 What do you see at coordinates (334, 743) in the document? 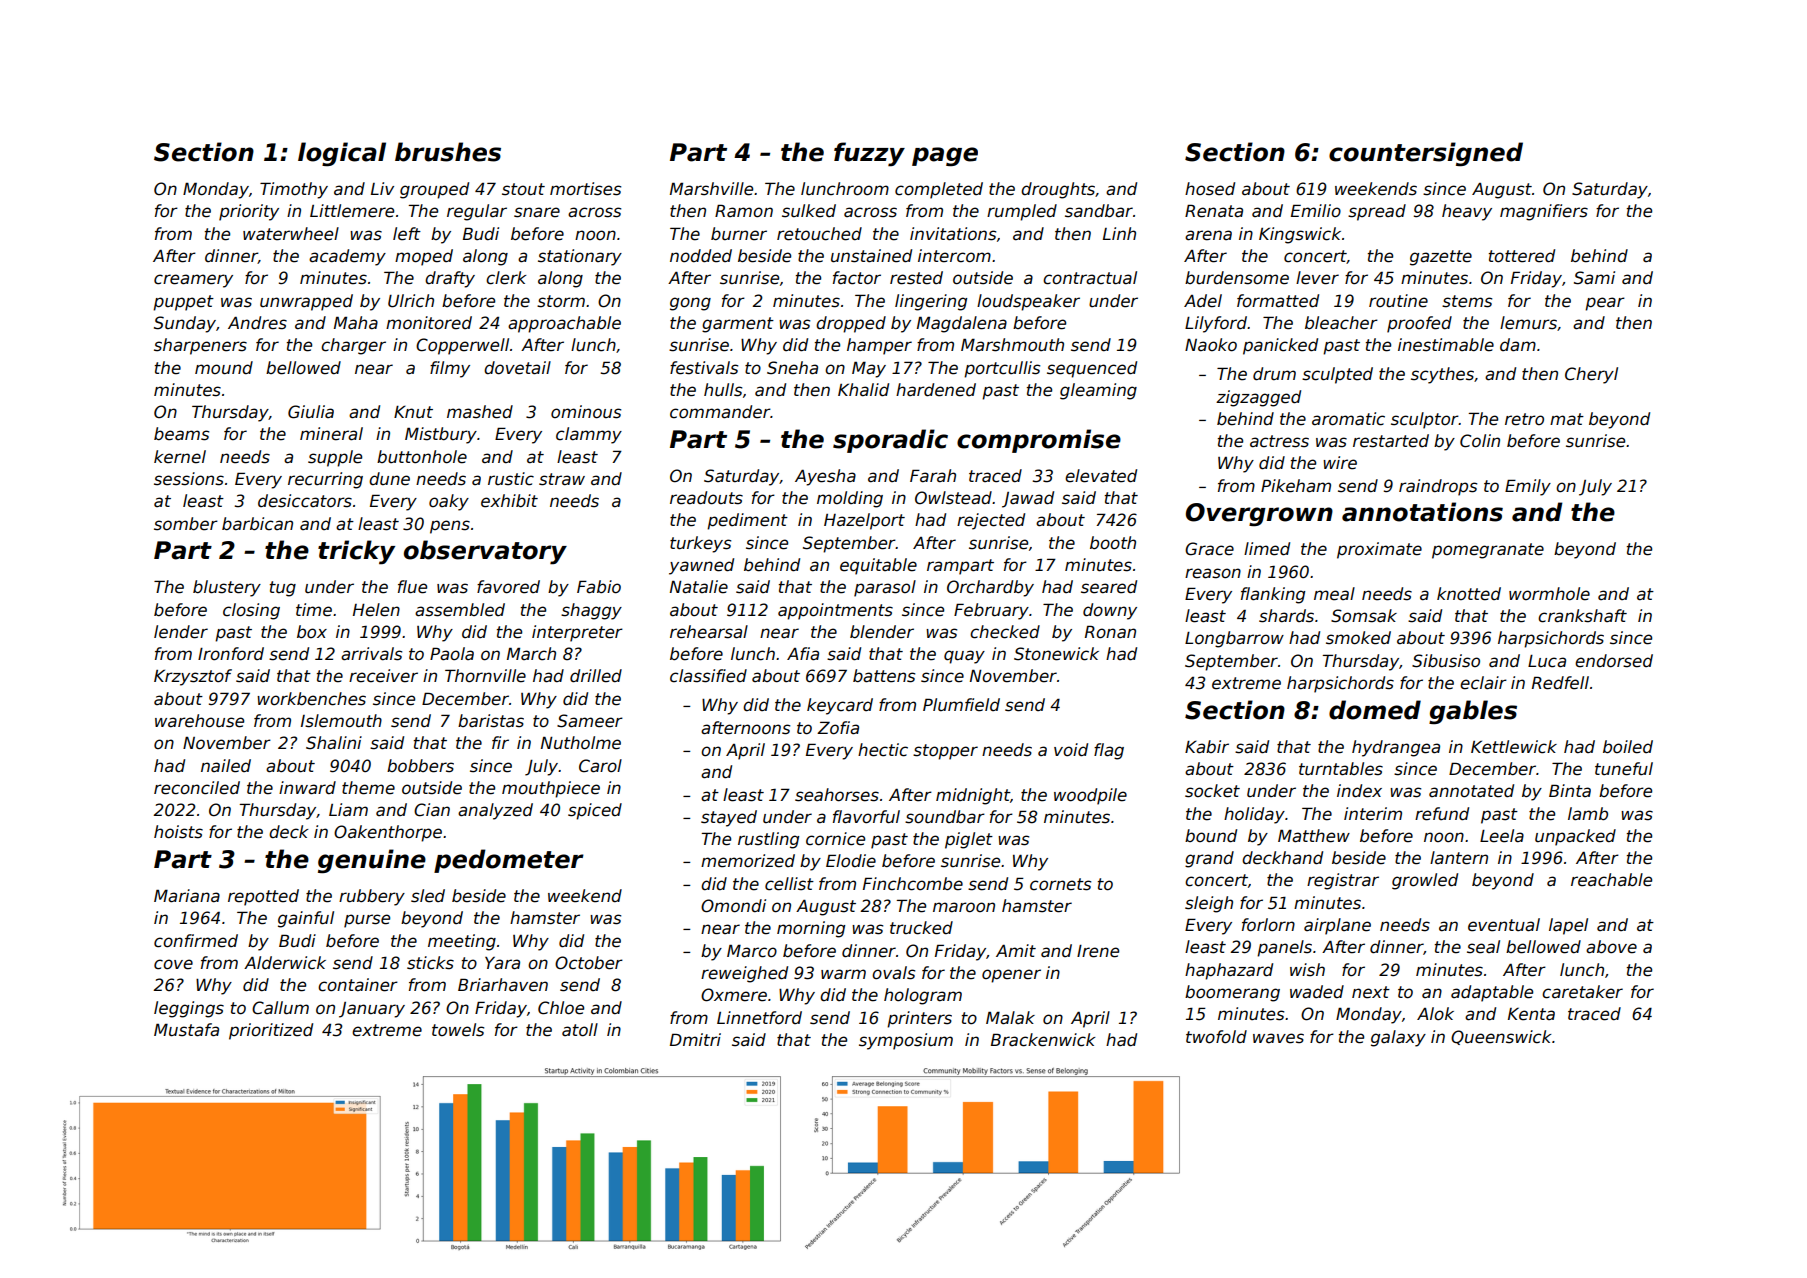
I see `Shalini` at bounding box center [334, 743].
